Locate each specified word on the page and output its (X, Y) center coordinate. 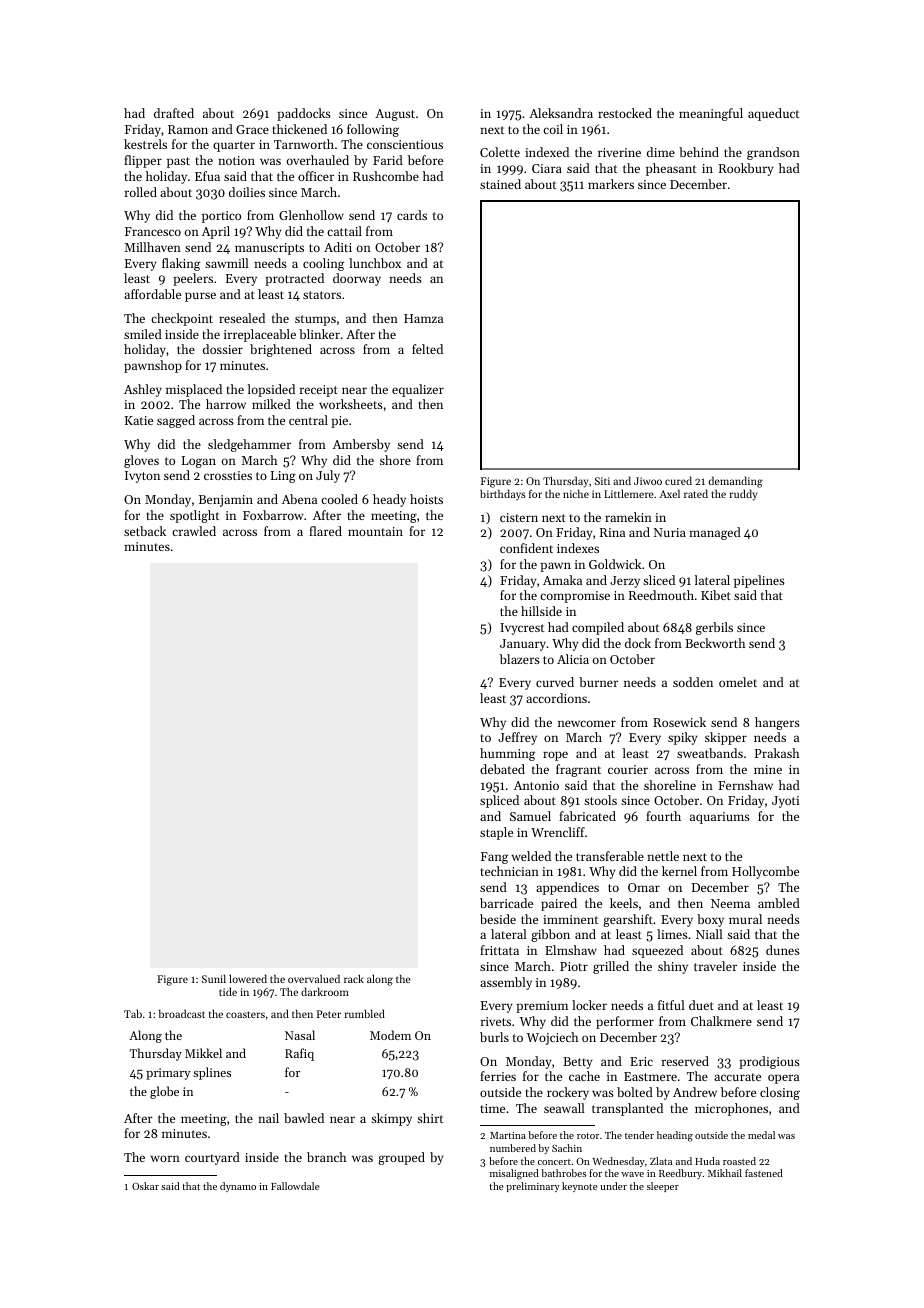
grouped (401, 1158)
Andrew (695, 1092)
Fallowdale (295, 1186)
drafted (174, 113)
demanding (736, 482)
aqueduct (773, 114)
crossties (228, 475)
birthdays (503, 494)
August (395, 115)
